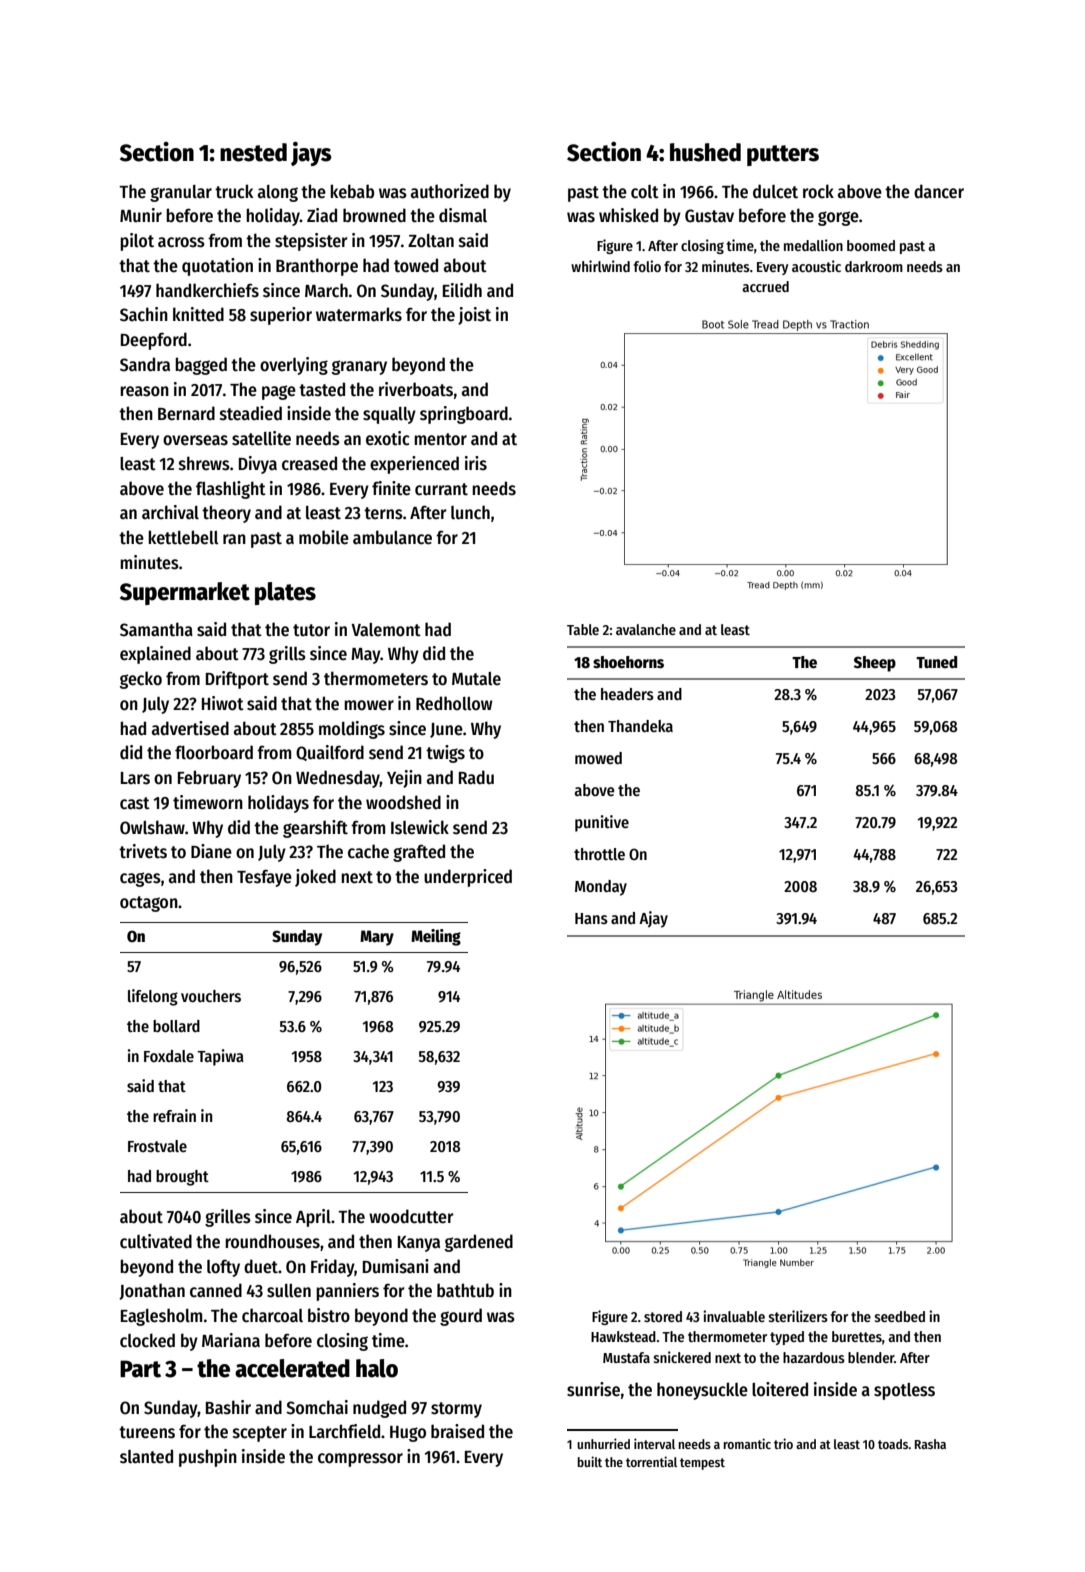 This screenshot has width=1085, height=1572. What do you see at coordinates (936, 662) in the screenshot?
I see `Tuned` at bounding box center [936, 662].
